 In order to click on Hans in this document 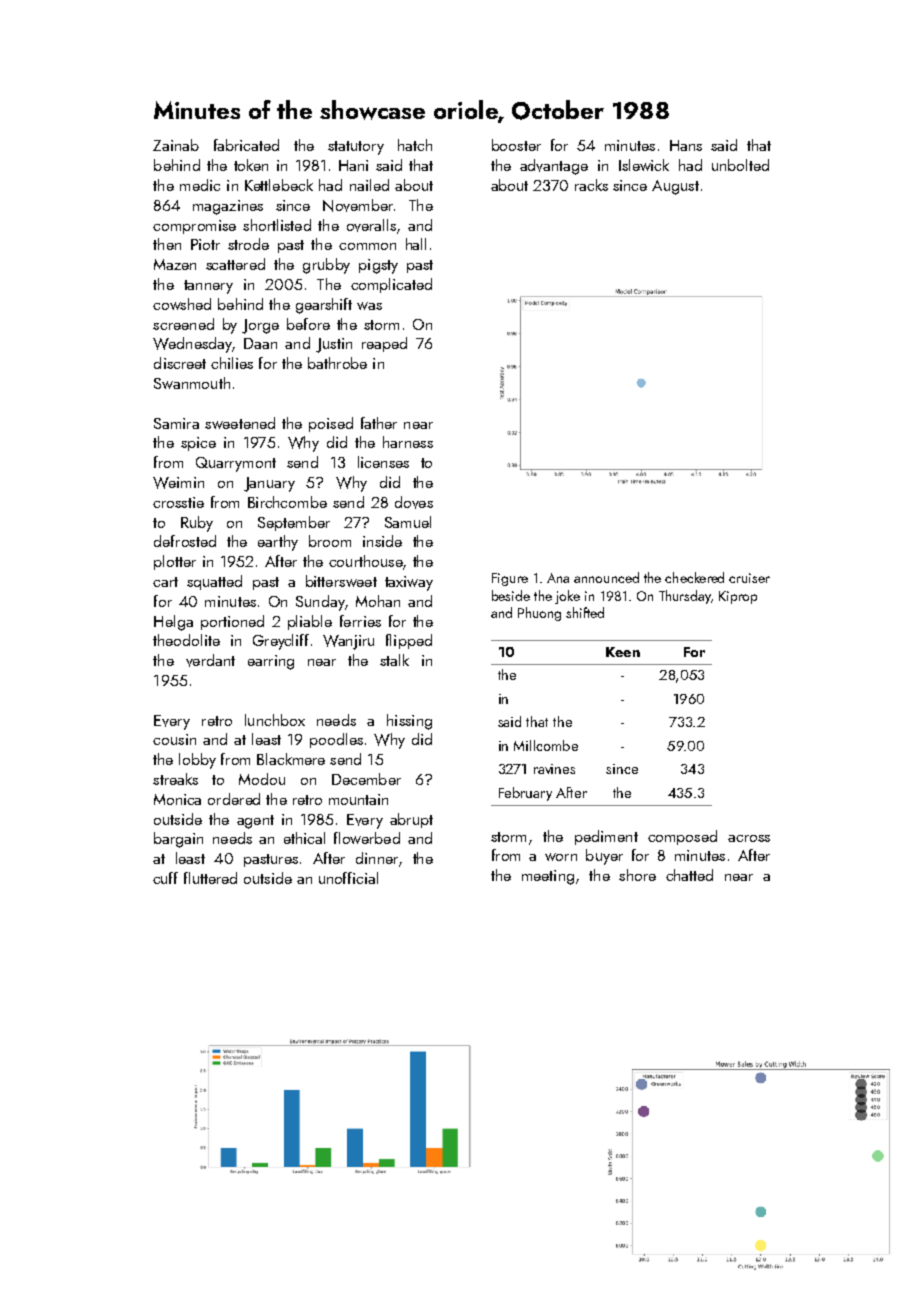, I will do `click(686, 145)`.
